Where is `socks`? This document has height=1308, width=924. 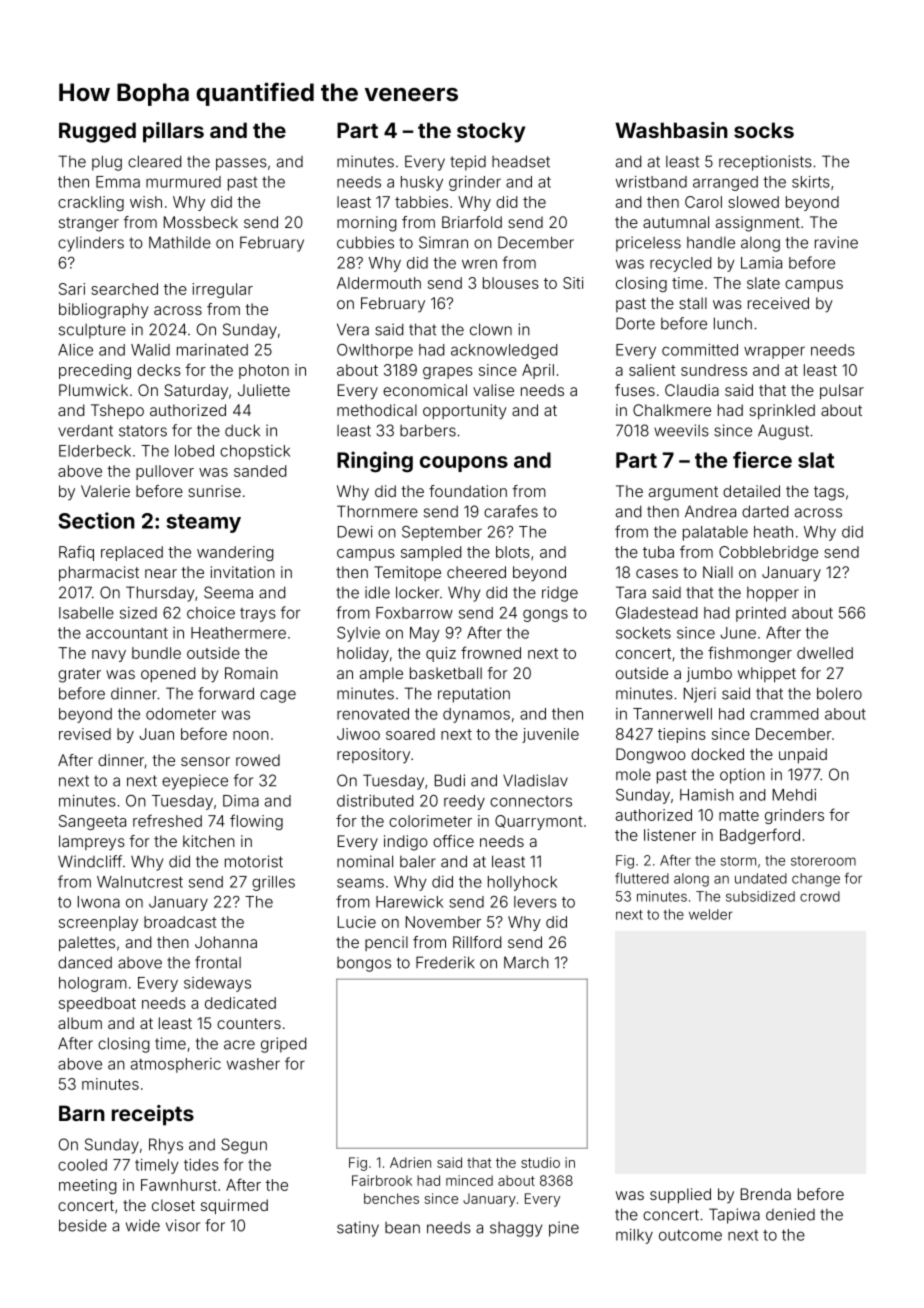
socks is located at coordinates (764, 130).
